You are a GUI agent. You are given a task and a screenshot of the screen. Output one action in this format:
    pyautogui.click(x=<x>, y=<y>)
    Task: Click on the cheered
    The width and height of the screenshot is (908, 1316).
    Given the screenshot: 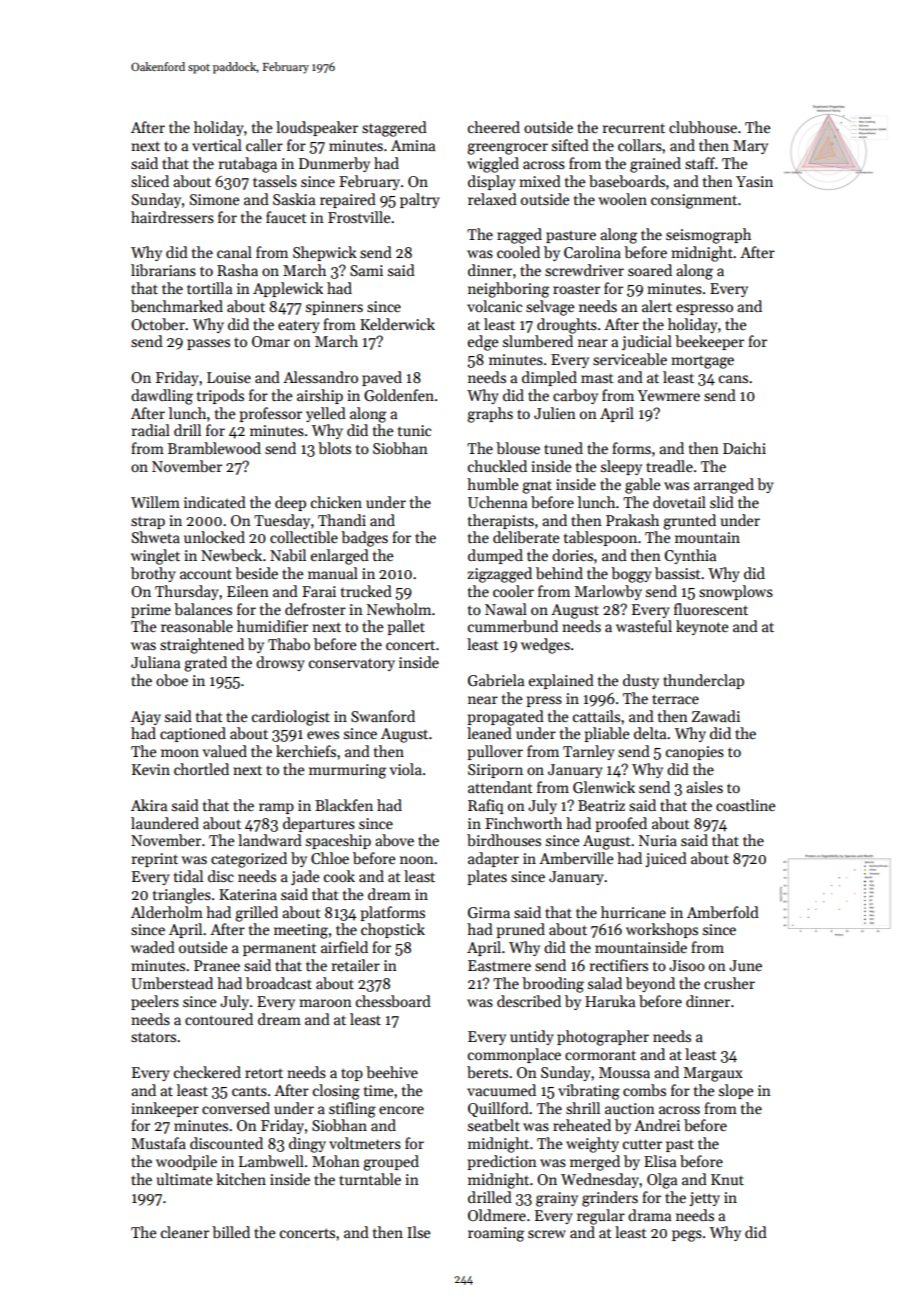 What is the action you would take?
    pyautogui.click(x=494, y=127)
